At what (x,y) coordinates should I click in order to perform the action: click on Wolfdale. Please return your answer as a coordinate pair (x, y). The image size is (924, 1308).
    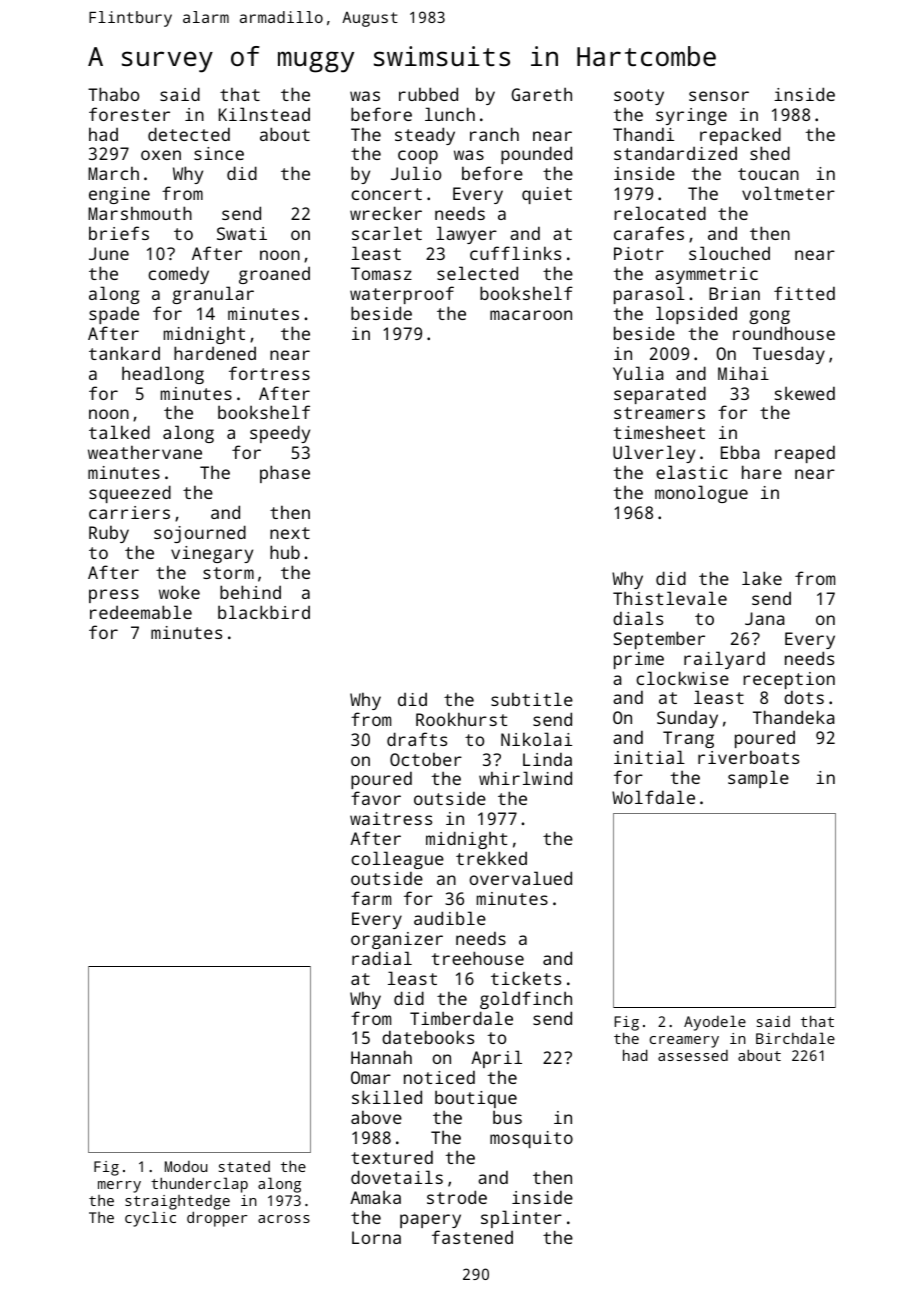
    Looking at the image, I should click on (653, 797).
